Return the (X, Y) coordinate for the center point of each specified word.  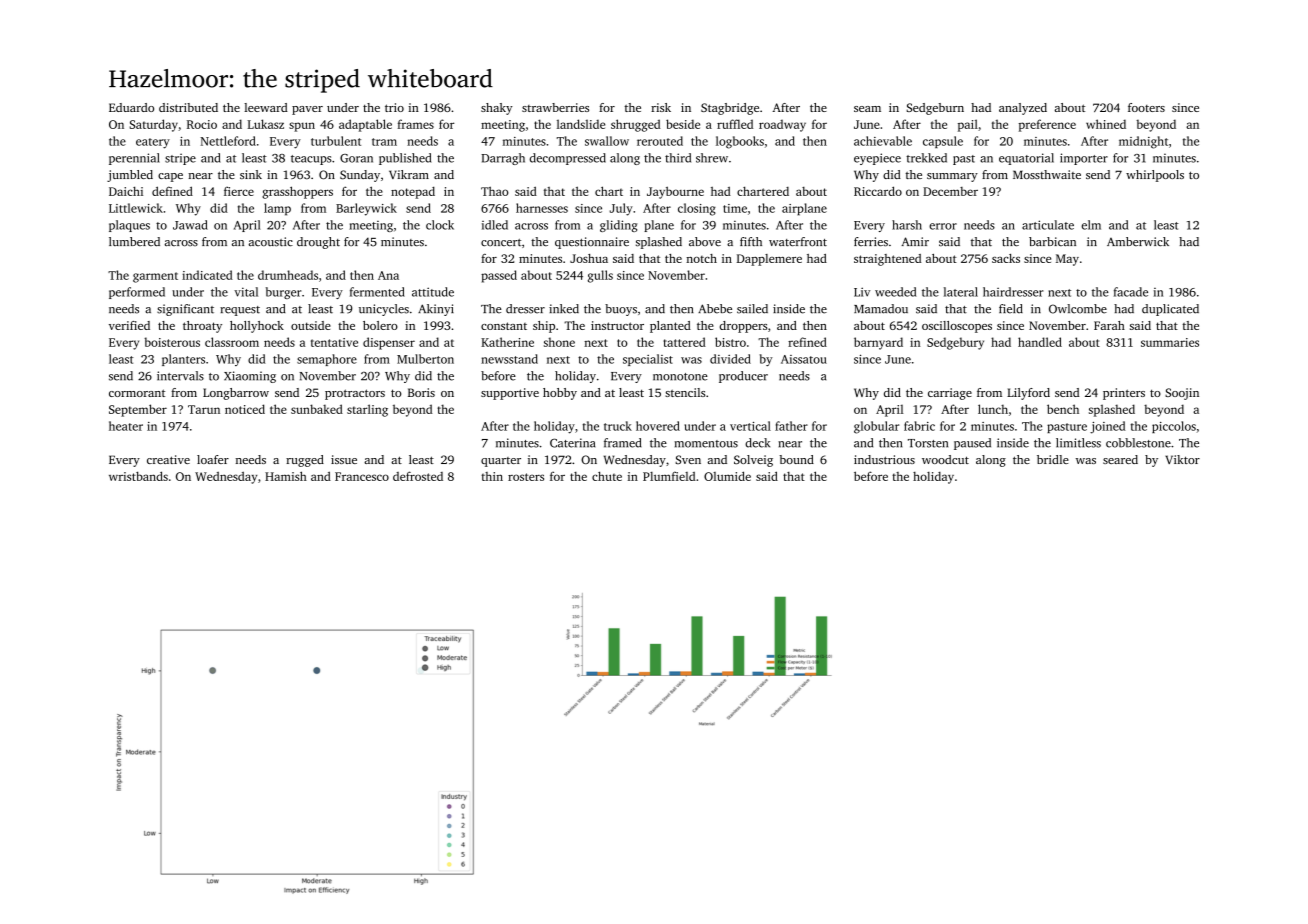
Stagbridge (730, 109)
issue (344, 459)
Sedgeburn (935, 109)
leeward (266, 107)
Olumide (727, 476)
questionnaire (592, 243)
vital (246, 292)
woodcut (945, 459)
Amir (915, 241)
